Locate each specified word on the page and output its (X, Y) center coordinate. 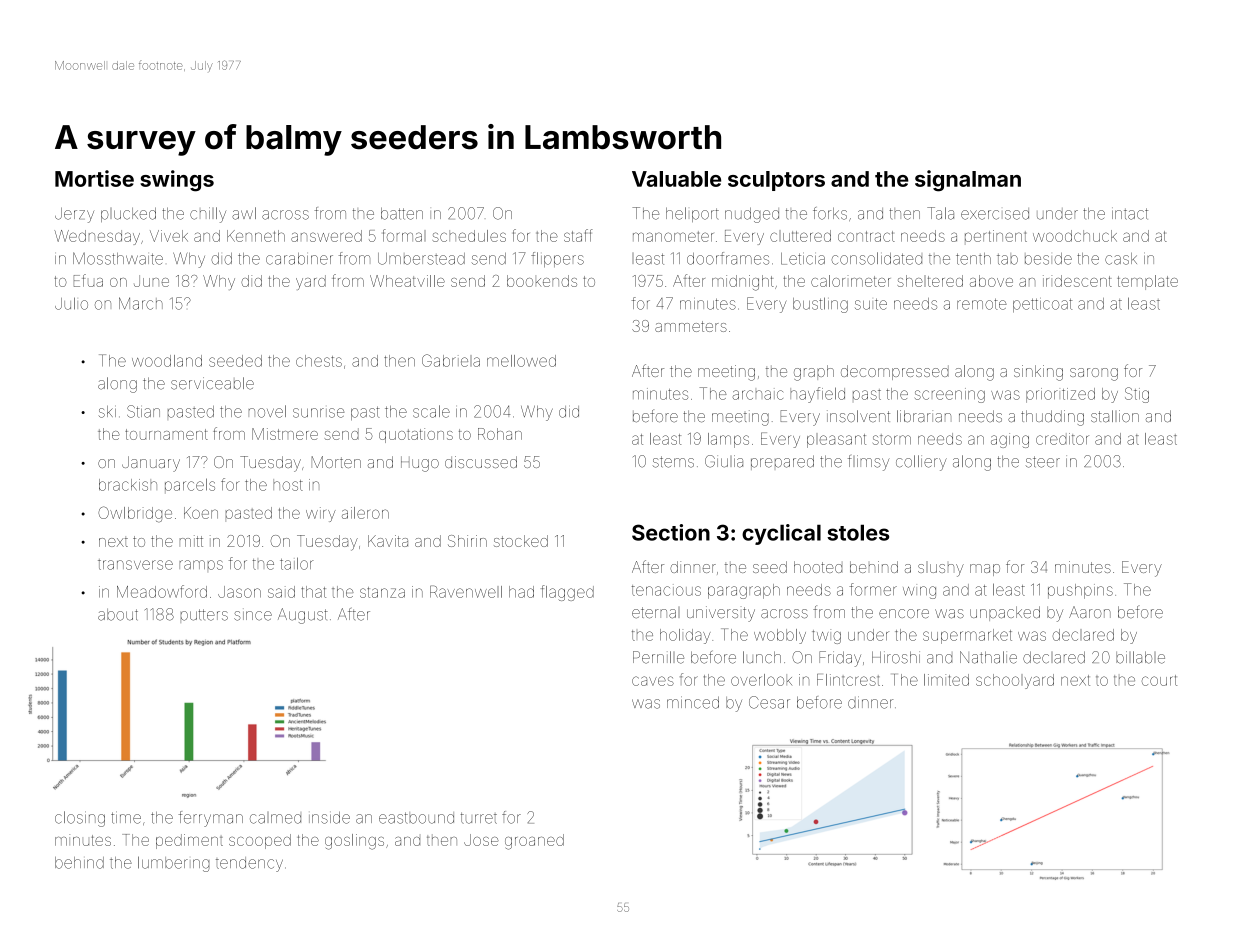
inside (329, 818)
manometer (673, 236)
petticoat (1042, 305)
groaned (534, 842)
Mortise (94, 178)
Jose (481, 840)
